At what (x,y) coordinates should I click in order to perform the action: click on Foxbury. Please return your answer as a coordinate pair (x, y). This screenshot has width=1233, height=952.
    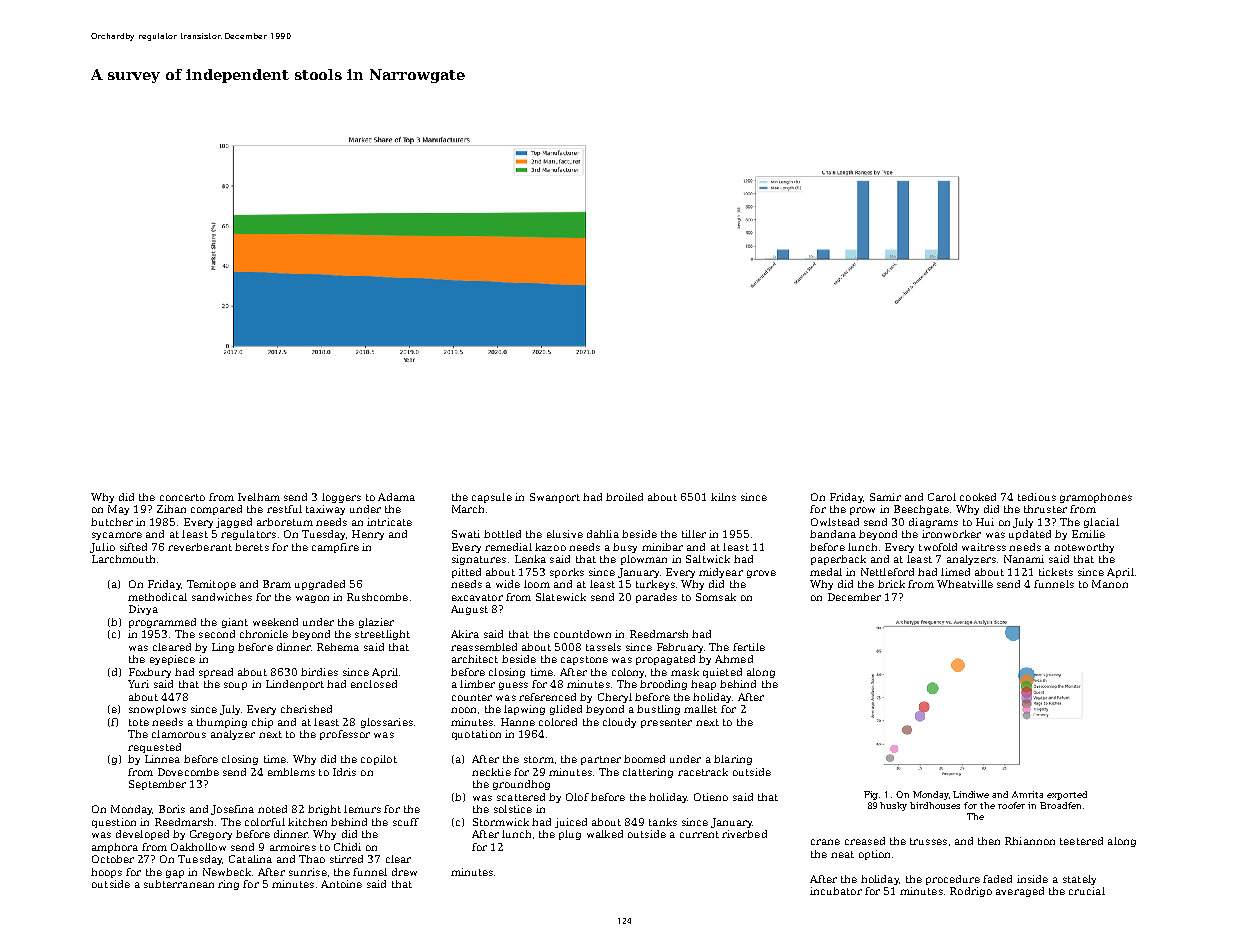
    Looking at the image, I should click on (150, 673).
